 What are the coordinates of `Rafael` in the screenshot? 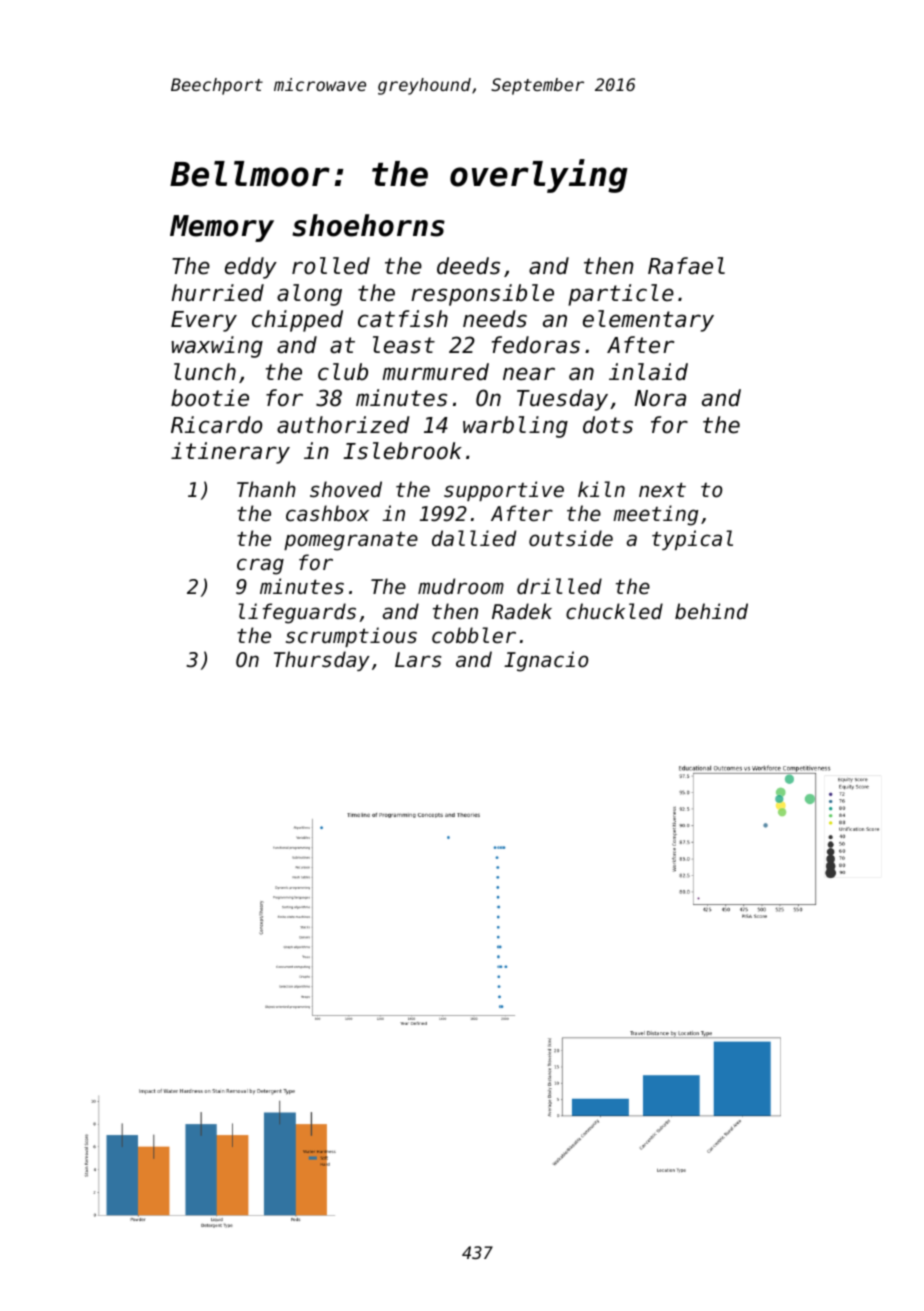 It's located at (686, 266).
